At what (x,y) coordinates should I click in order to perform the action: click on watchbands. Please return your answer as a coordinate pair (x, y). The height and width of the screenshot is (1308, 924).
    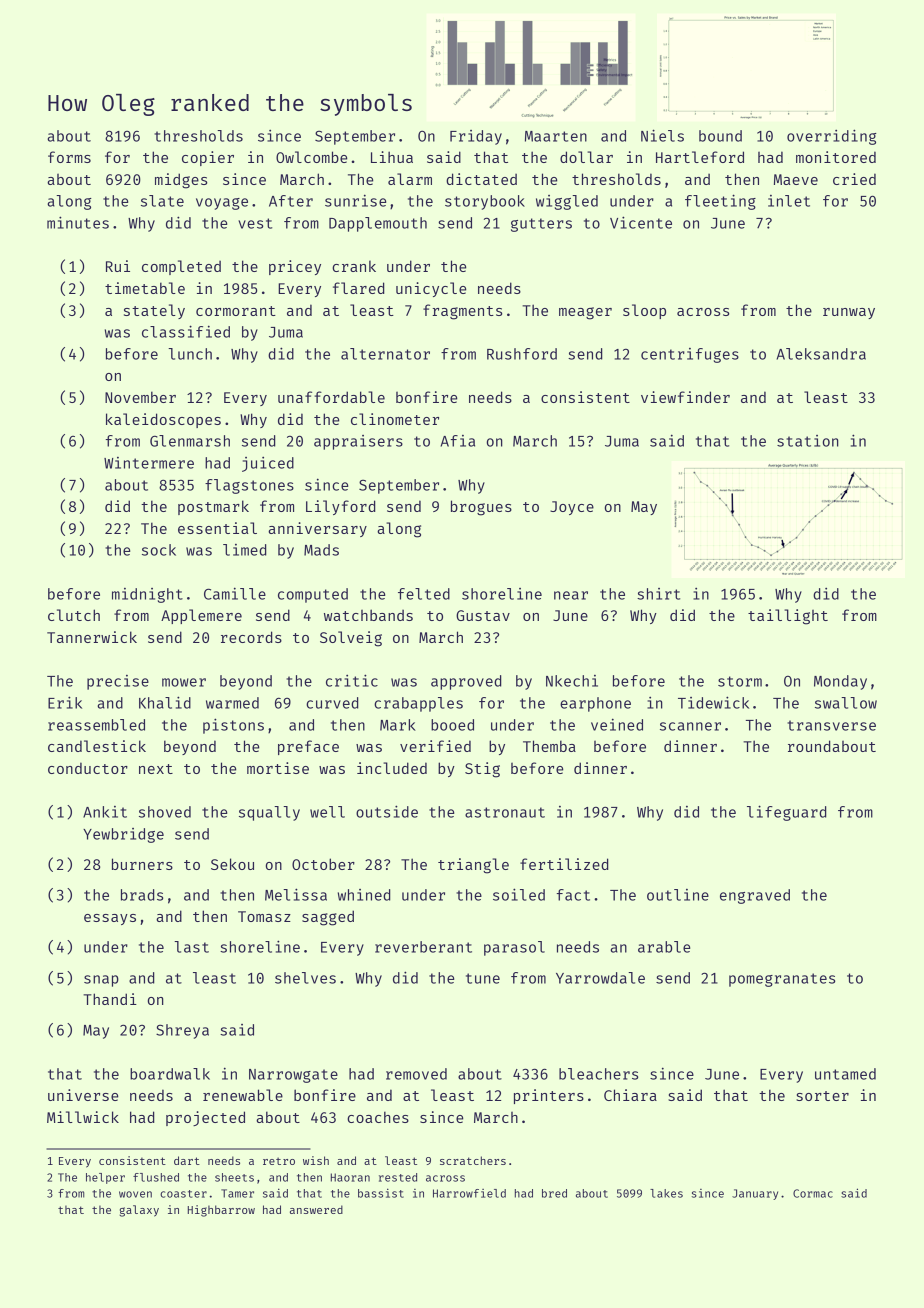
    Looking at the image, I should click on (368, 615).
